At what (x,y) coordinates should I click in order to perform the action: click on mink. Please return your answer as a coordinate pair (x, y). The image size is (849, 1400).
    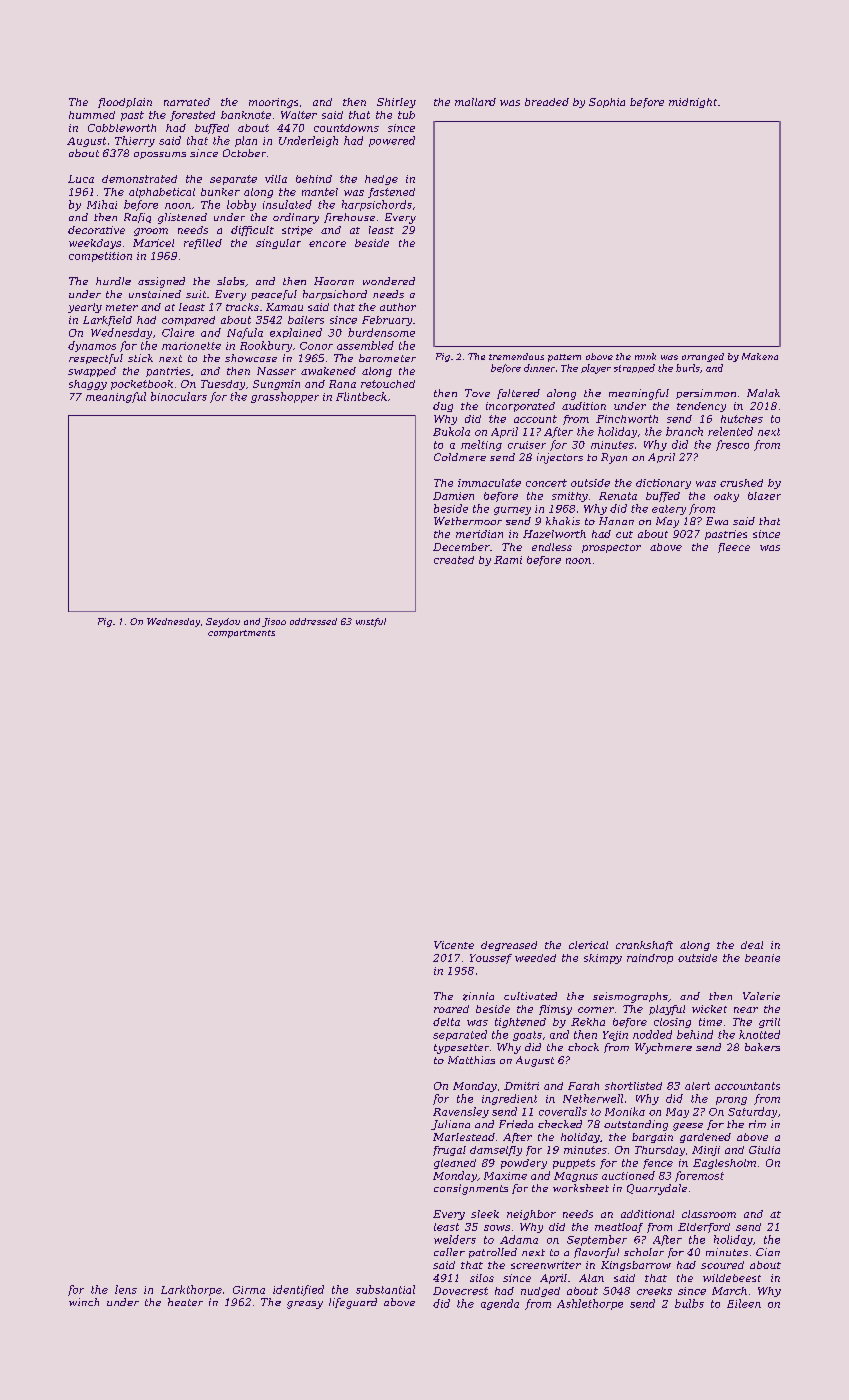
    Looking at the image, I should click on (645, 356).
